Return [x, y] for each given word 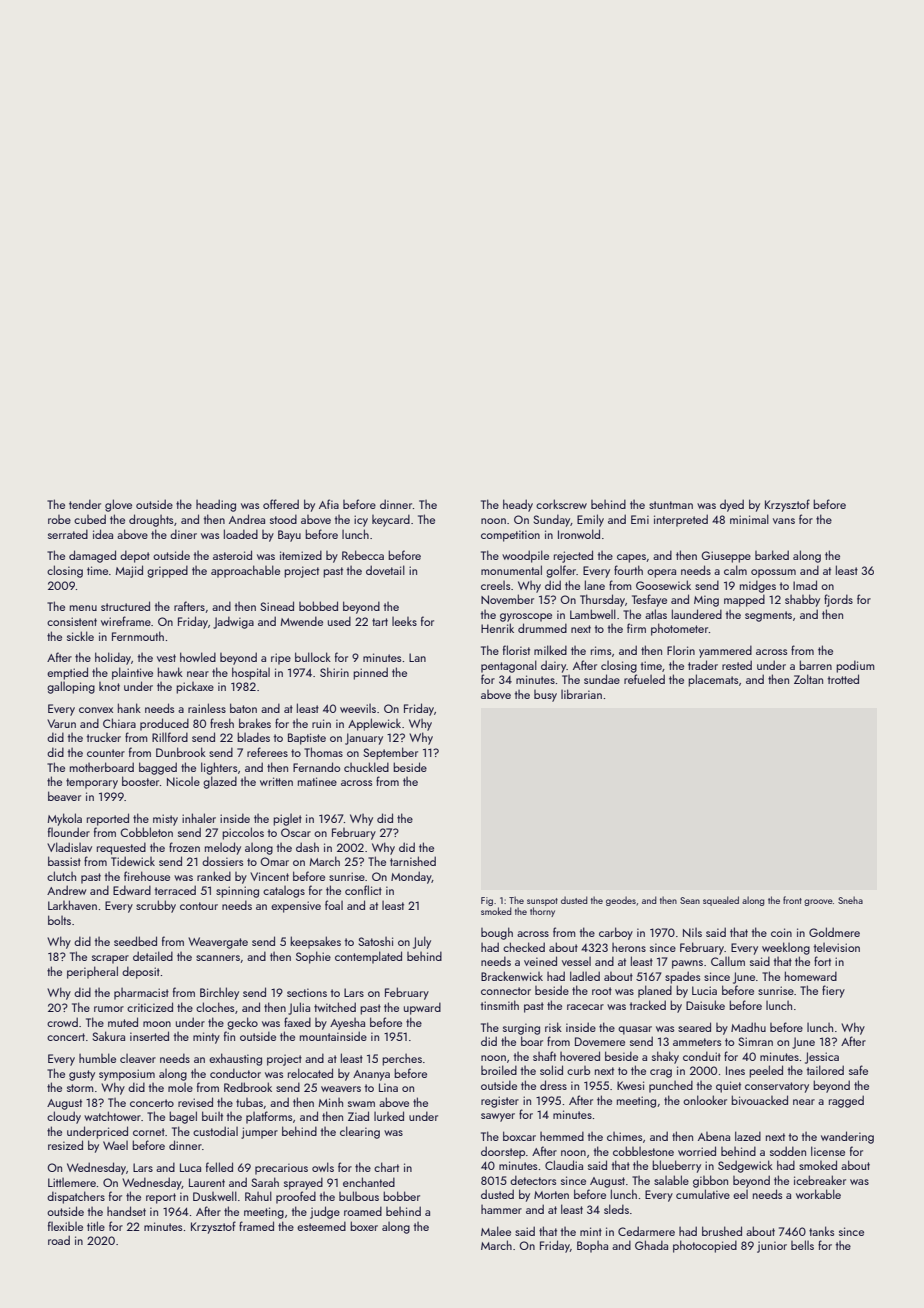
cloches [215, 1007]
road [59, 1240]
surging [521, 1029]
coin [781, 932]
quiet [728, 1087]
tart [380, 622]
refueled [644, 679]
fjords [838, 600]
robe [59, 519]
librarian [581, 694]
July [422, 942]
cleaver [138, 1058]
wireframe [126, 621]
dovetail [385, 570]
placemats [713, 680]
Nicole [183, 781]
